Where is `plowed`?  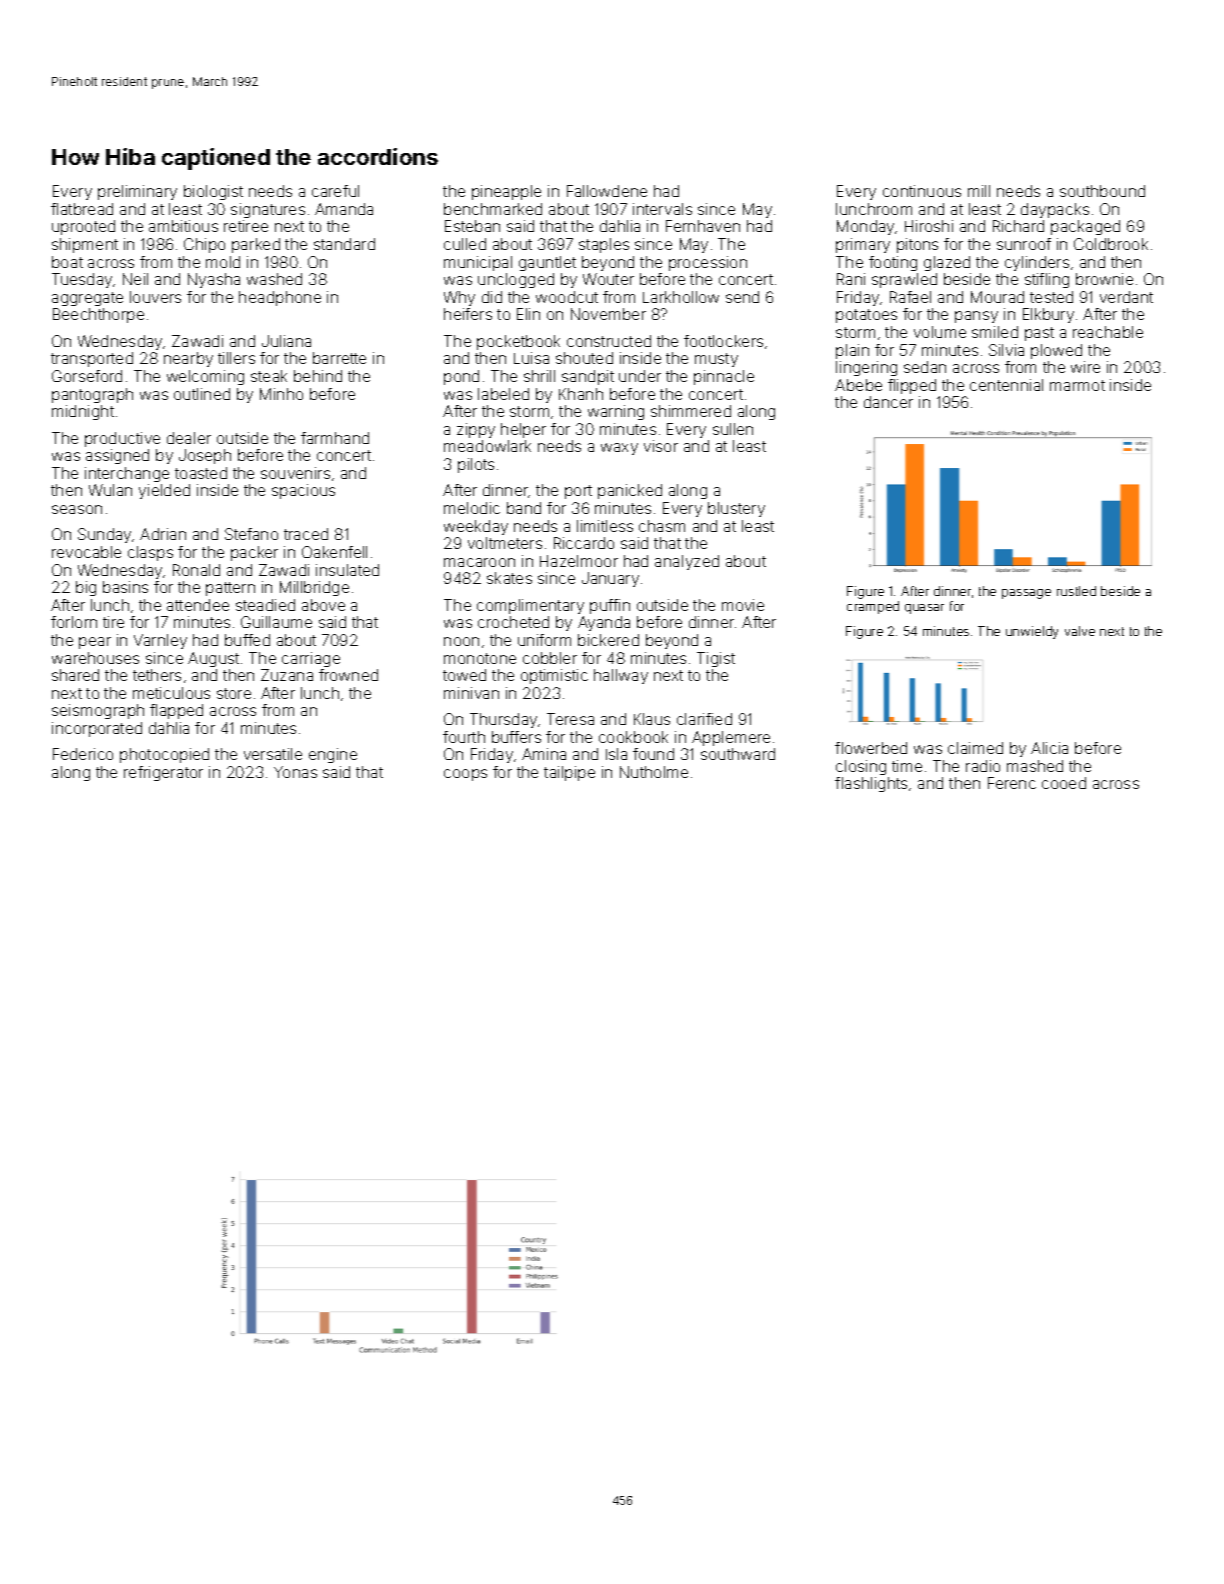
plowed is located at coordinates (1056, 351).
